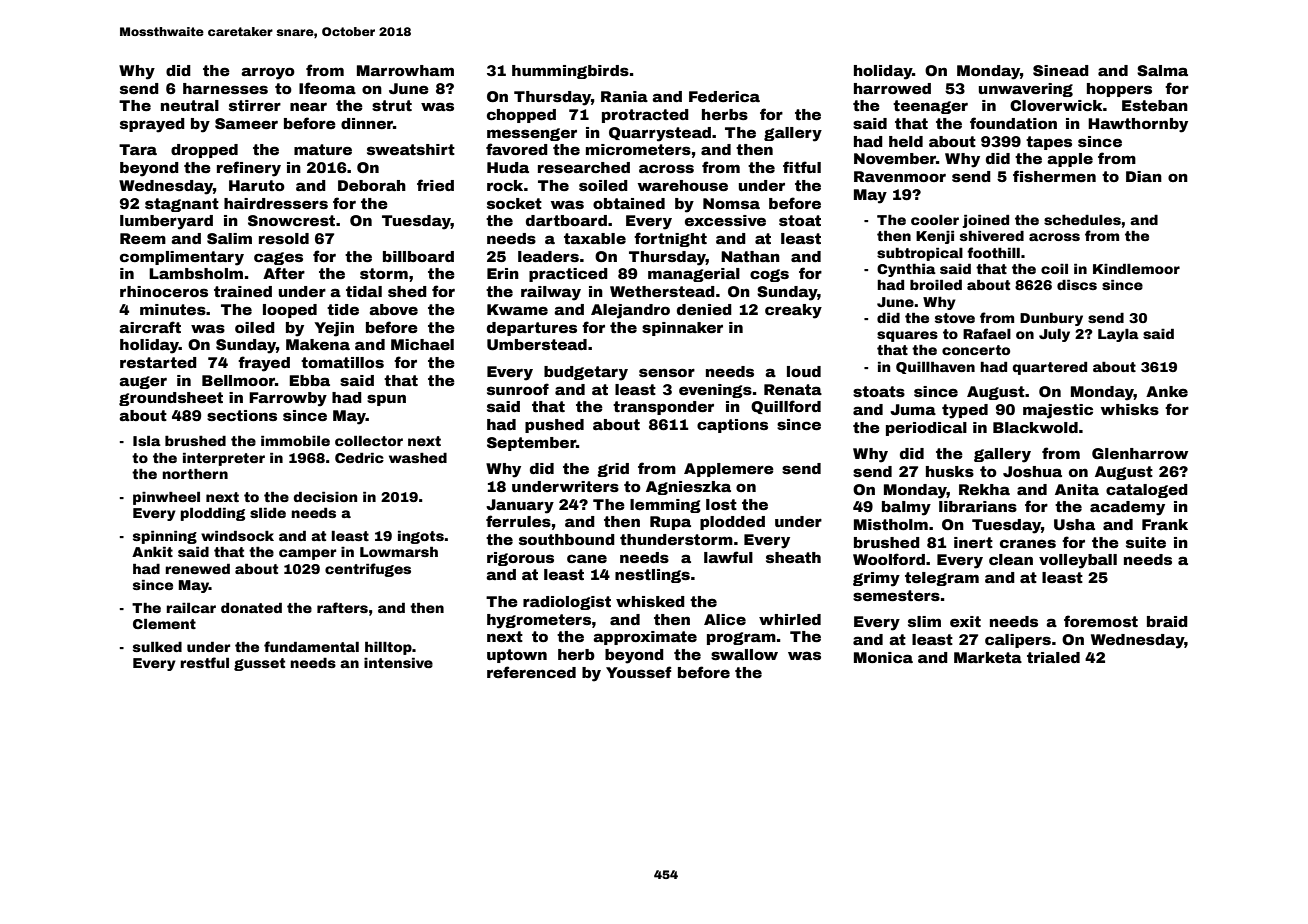  I want to click on schedules, so click(1082, 220).
